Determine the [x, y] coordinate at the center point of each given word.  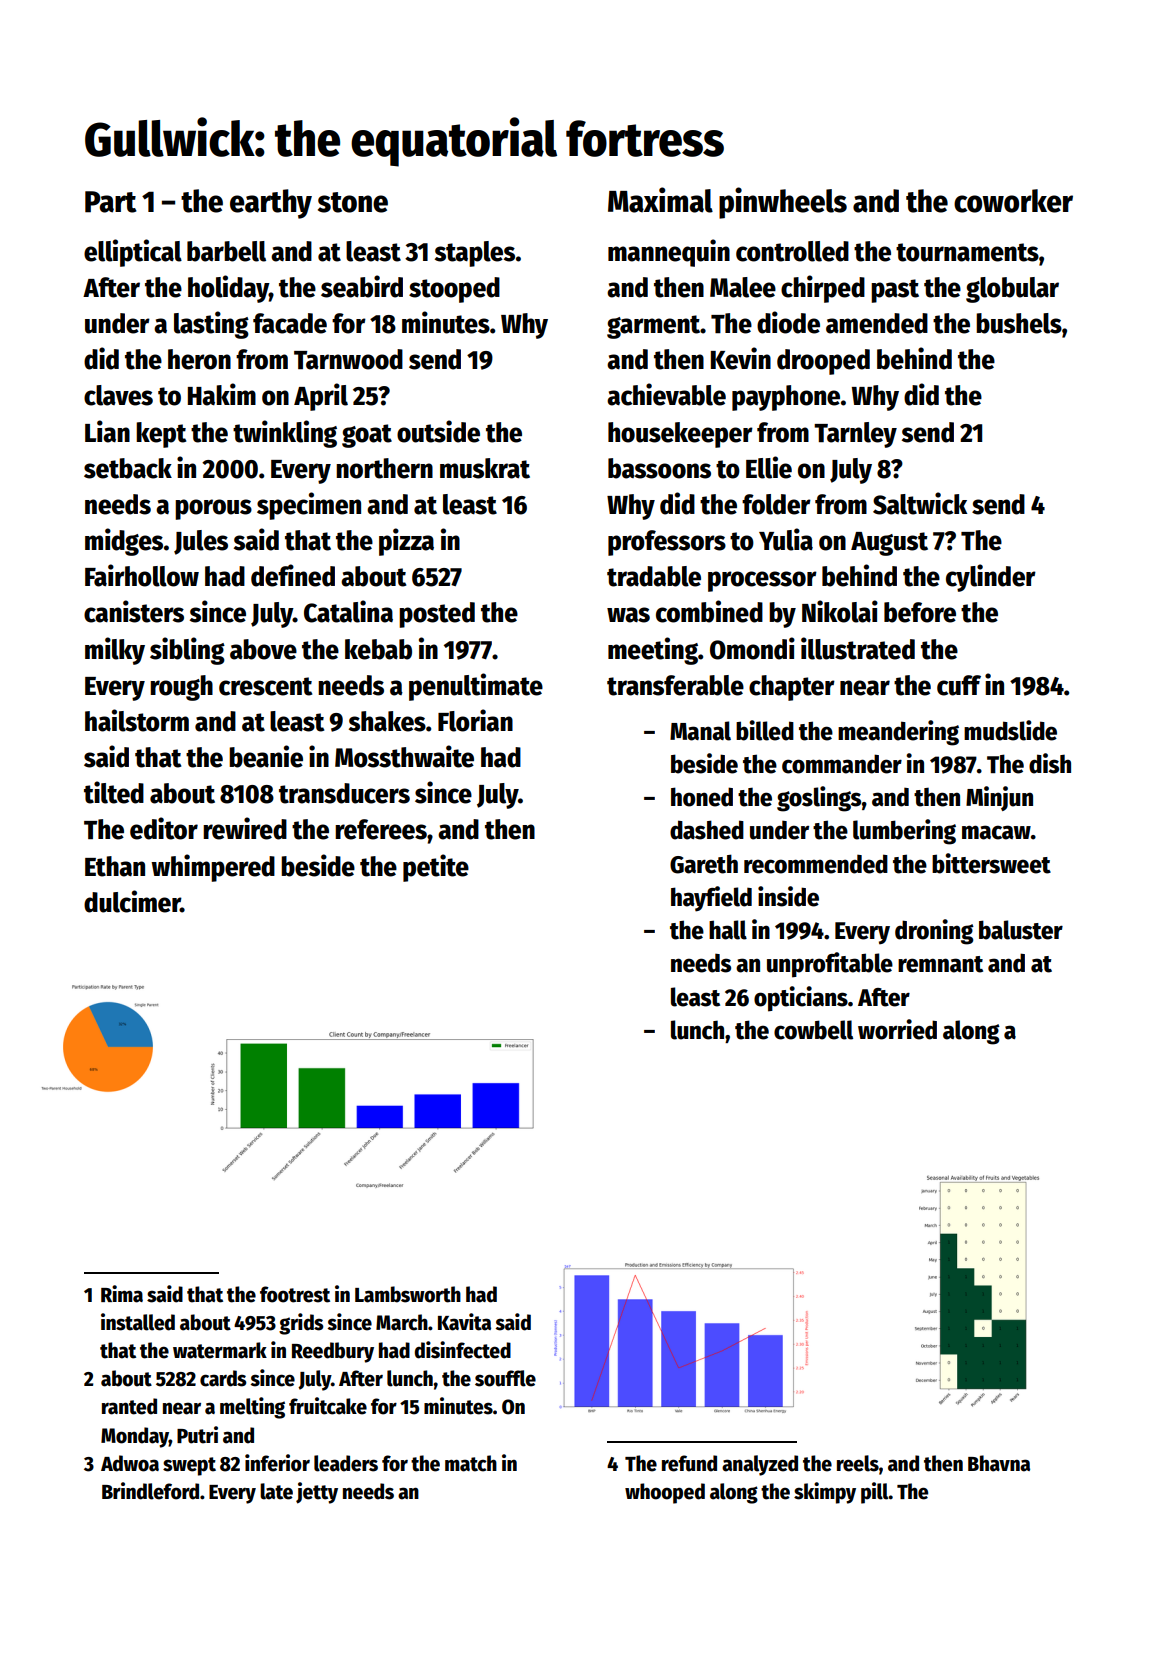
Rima [122, 1294]
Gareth [704, 864]
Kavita [464, 1322]
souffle [505, 1378]
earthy [271, 204]
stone [353, 202]
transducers [344, 793]
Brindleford [150, 1491]
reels [858, 1463]
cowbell [813, 1030]
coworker [1013, 201]
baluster [1021, 930]
